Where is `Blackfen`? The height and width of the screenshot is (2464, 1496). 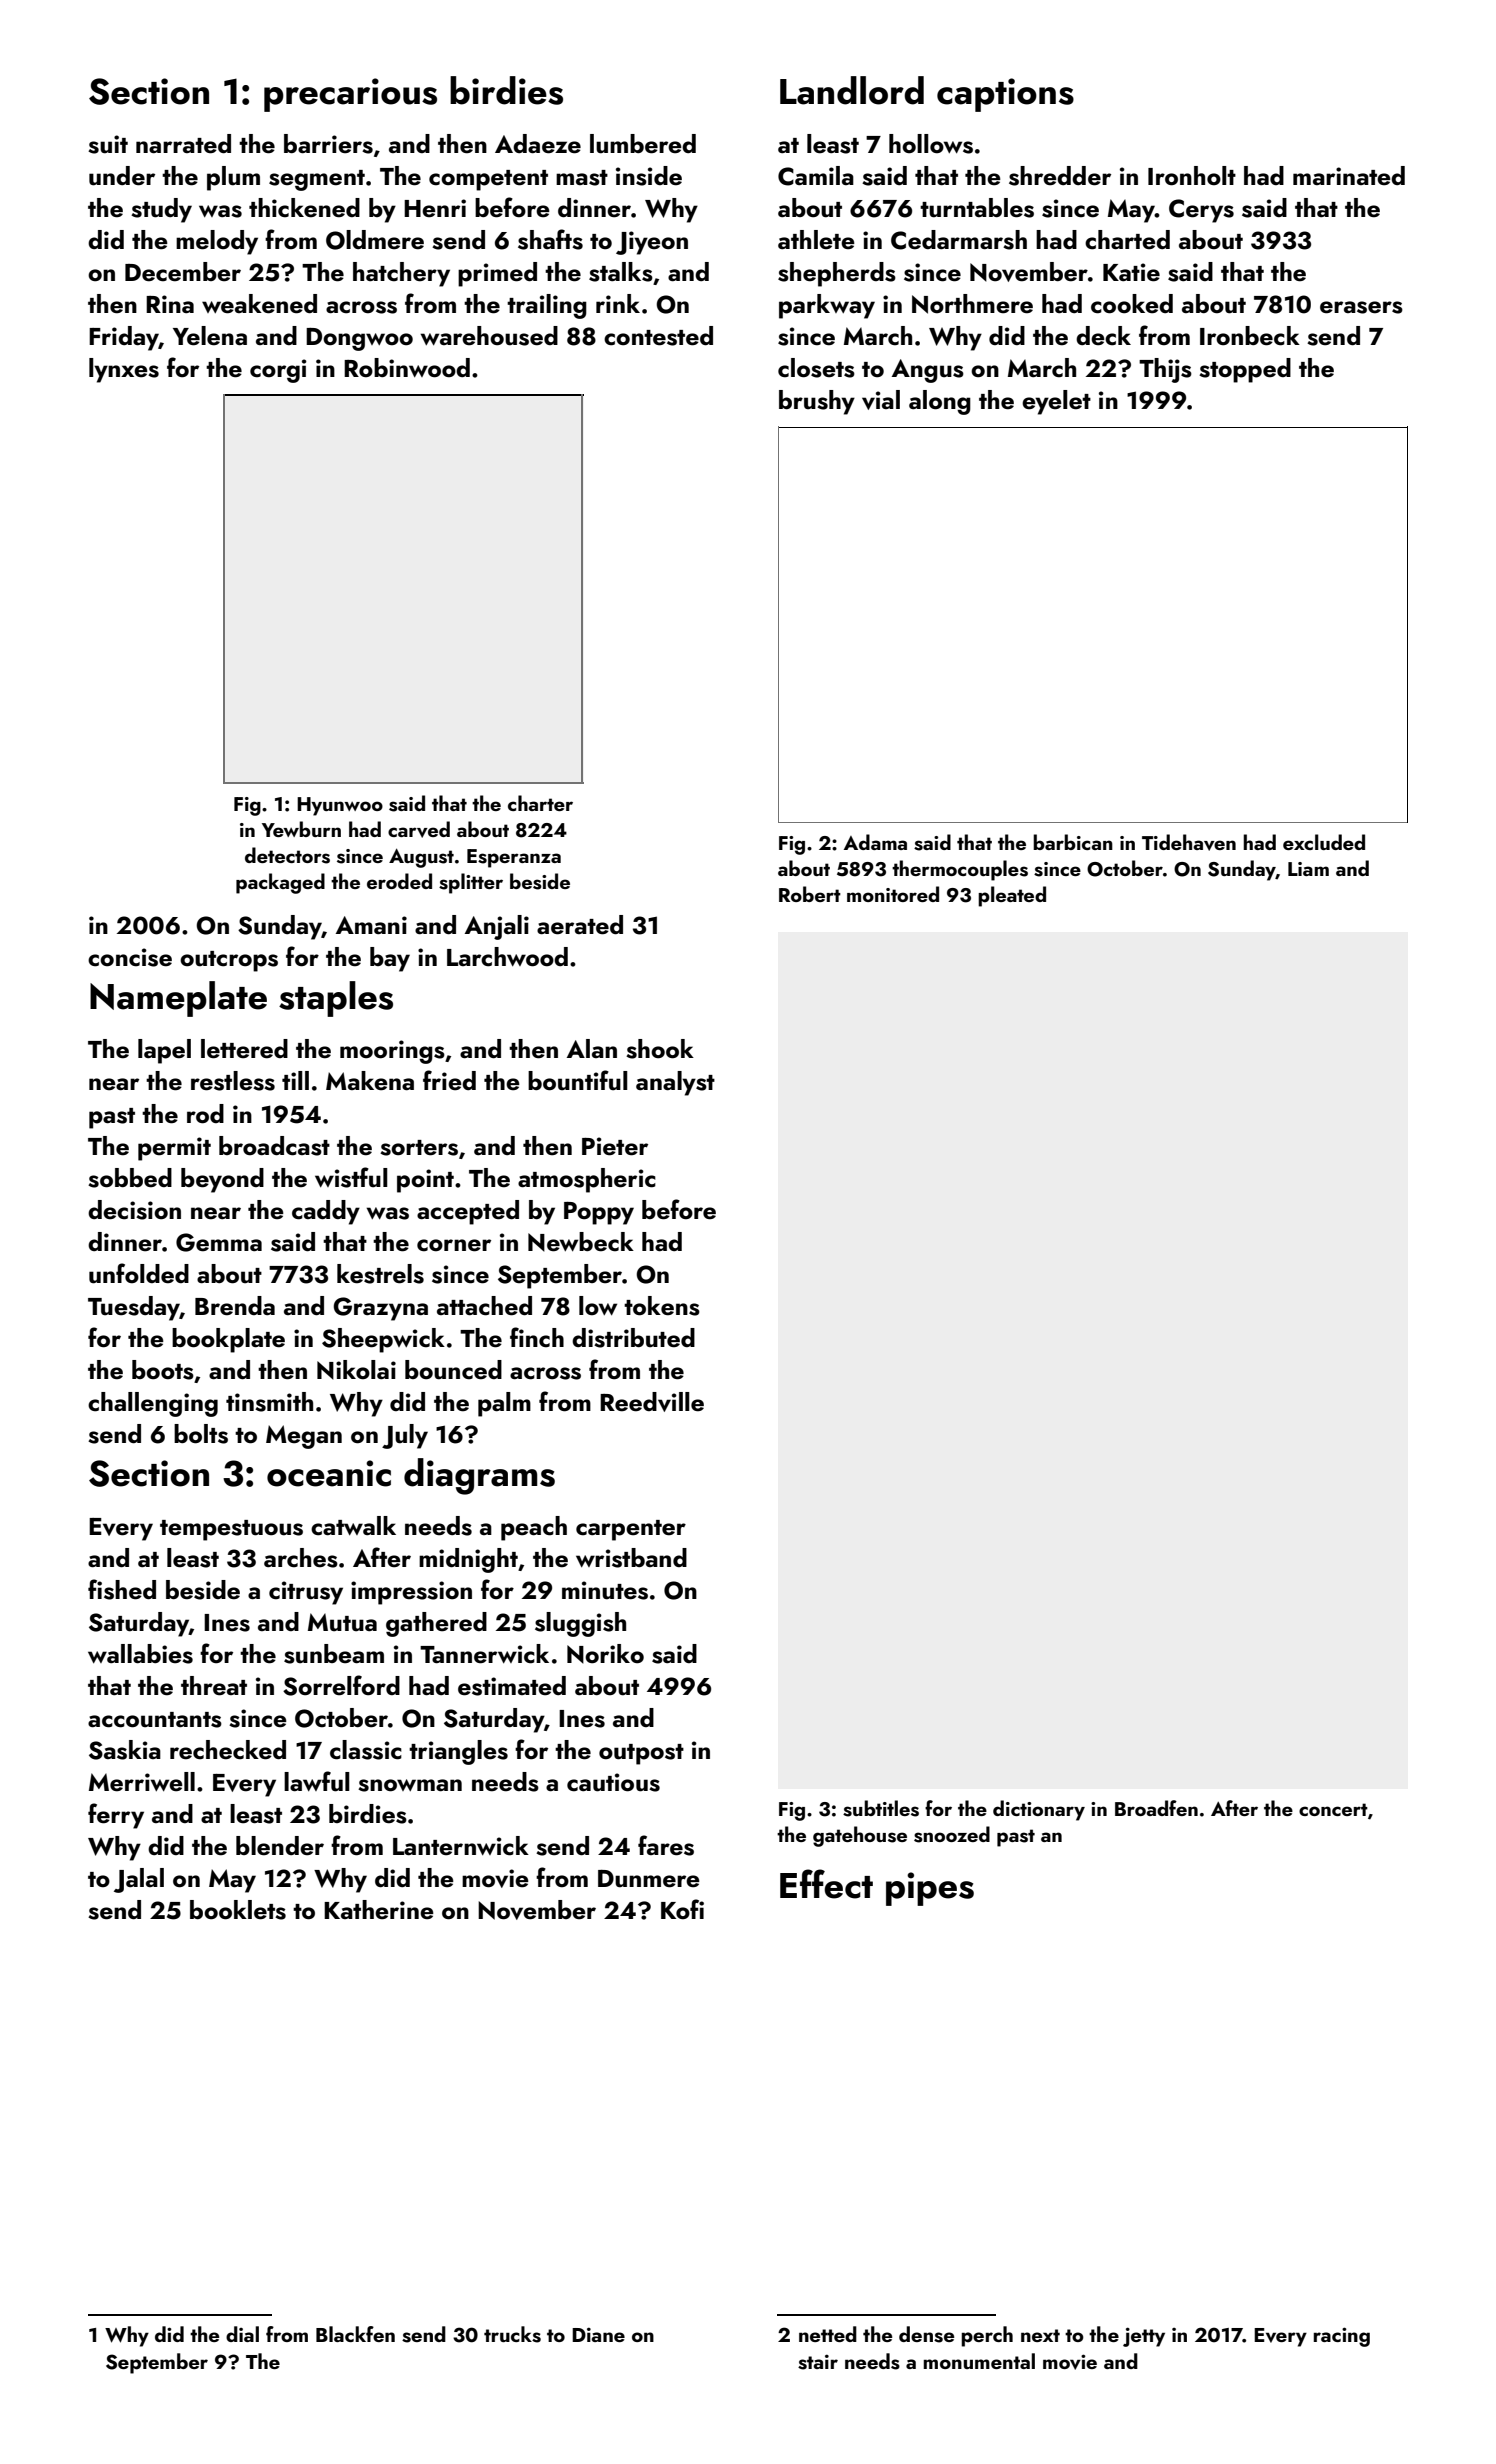 Blackfen is located at coordinates (355, 2334).
